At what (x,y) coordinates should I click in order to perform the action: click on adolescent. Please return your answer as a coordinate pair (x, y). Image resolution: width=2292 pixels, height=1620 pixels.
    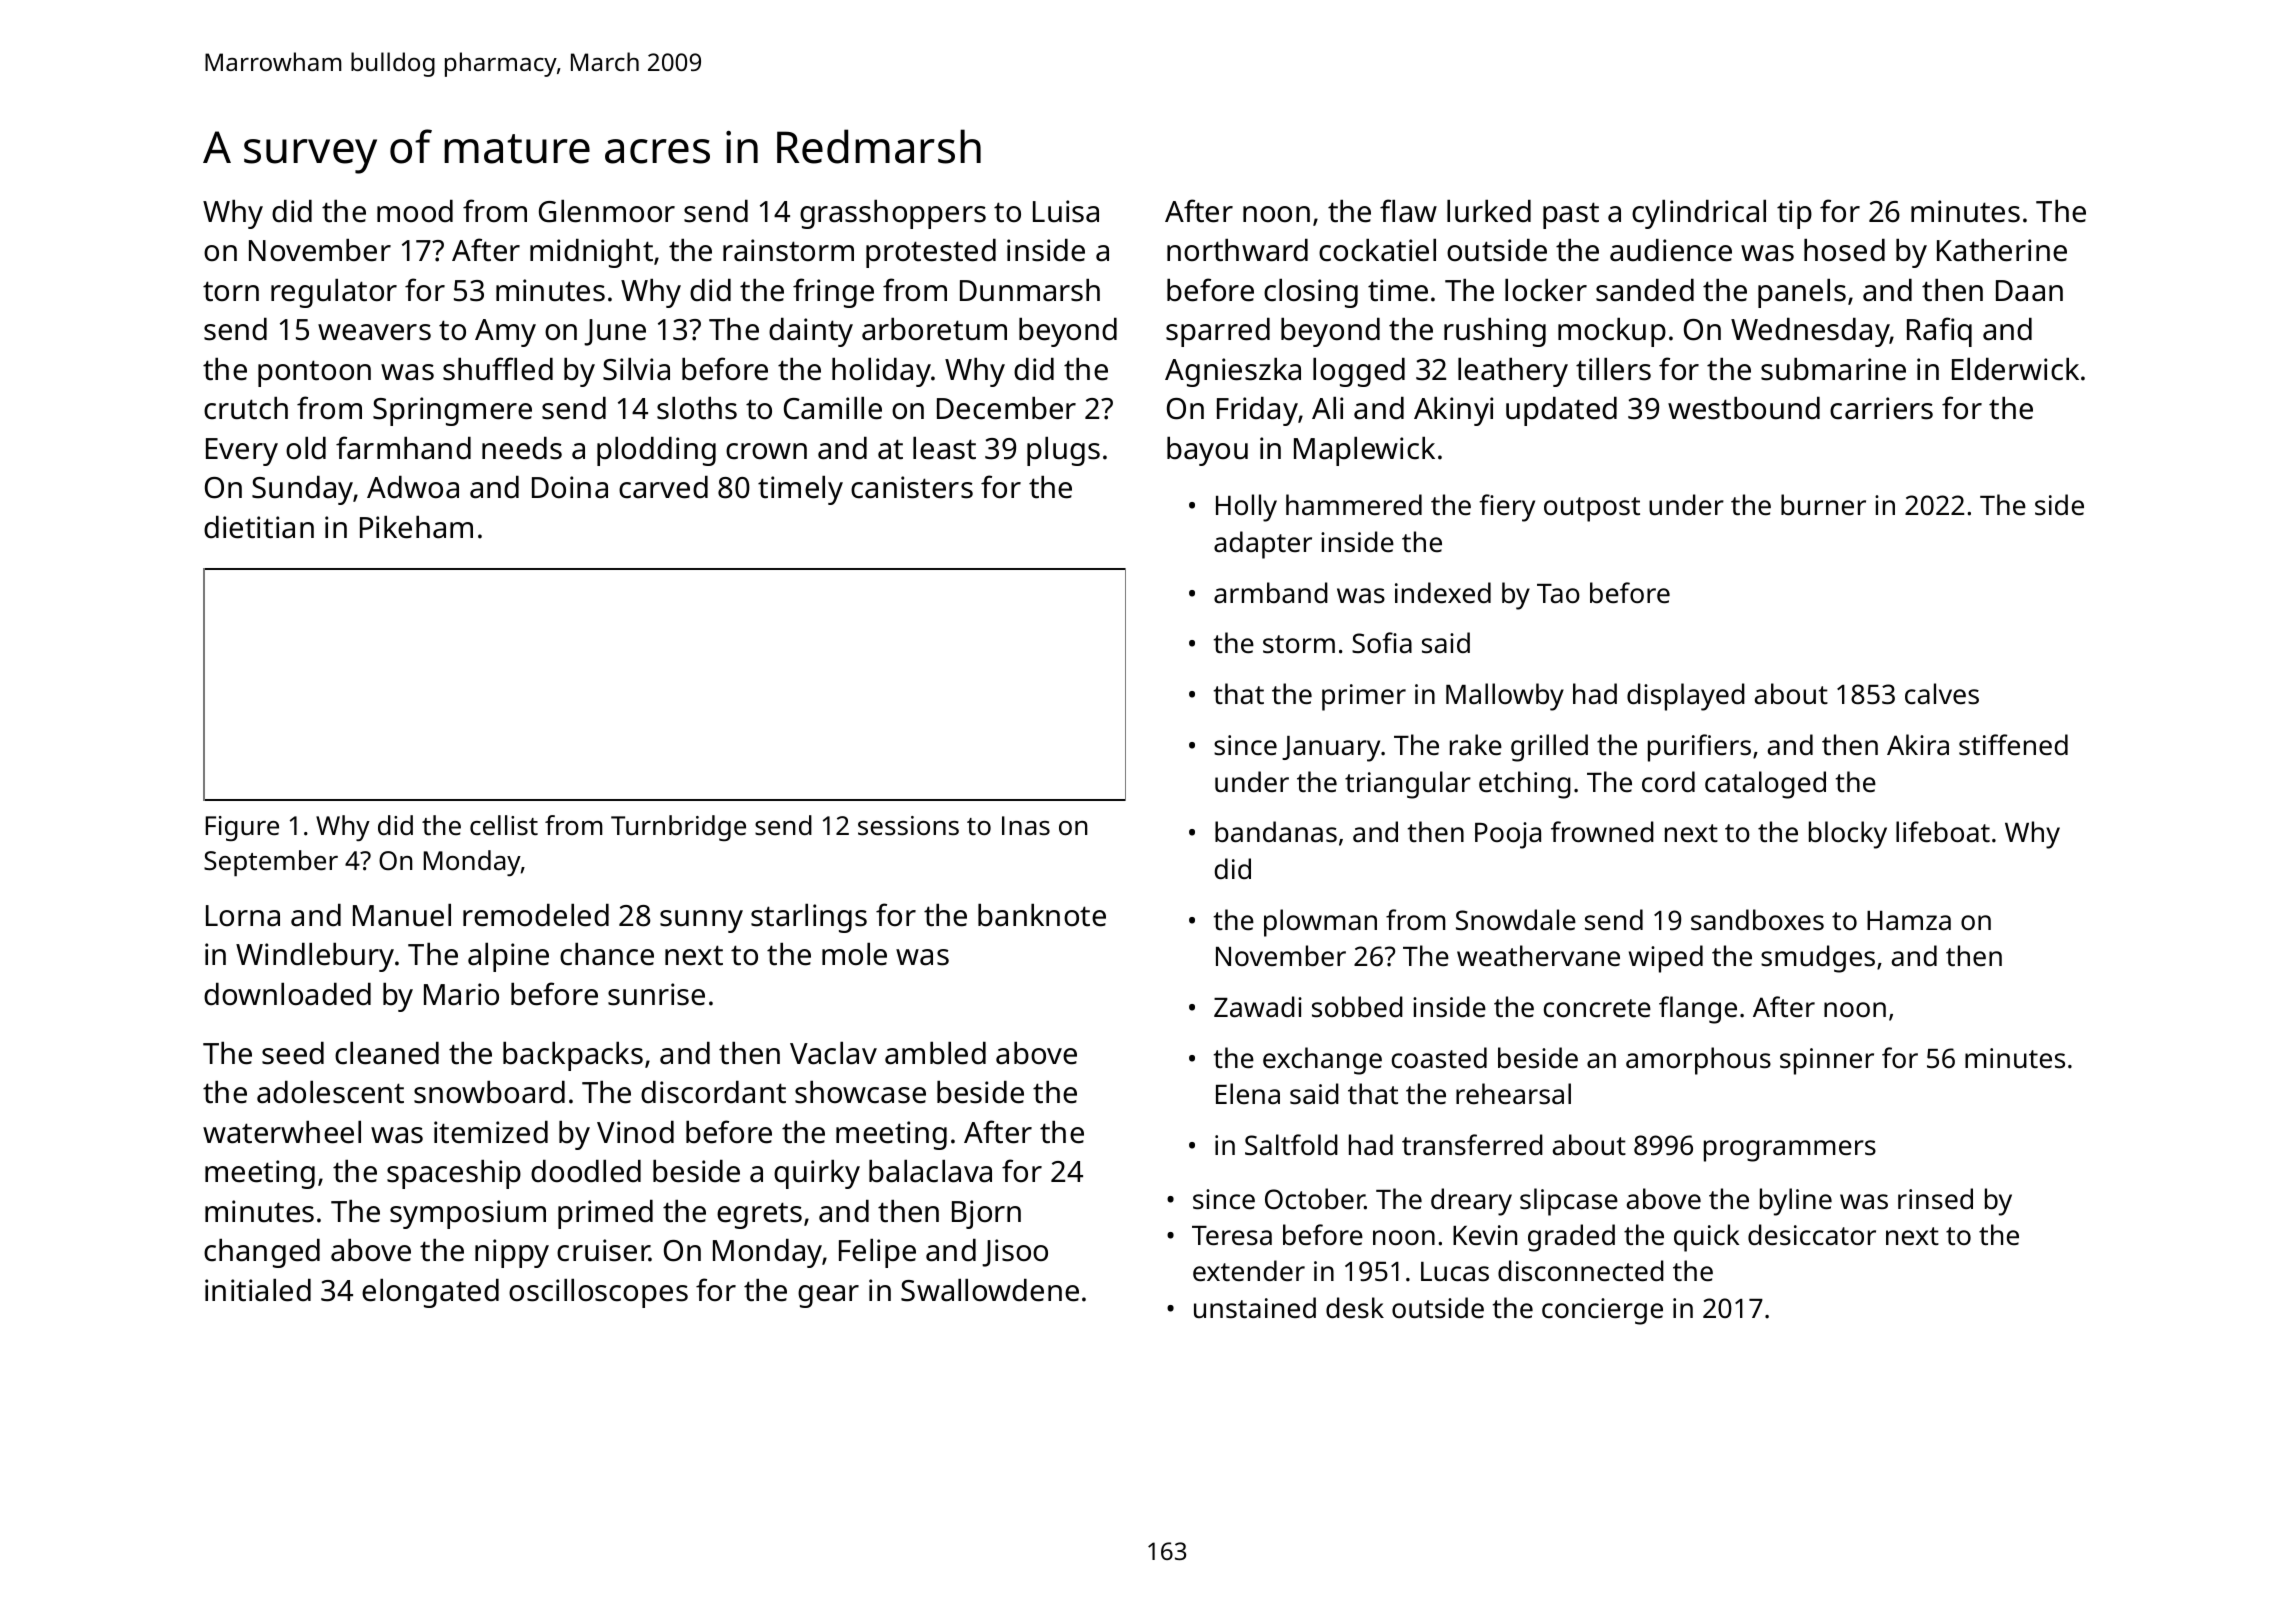
    Looking at the image, I should click on (330, 1092).
